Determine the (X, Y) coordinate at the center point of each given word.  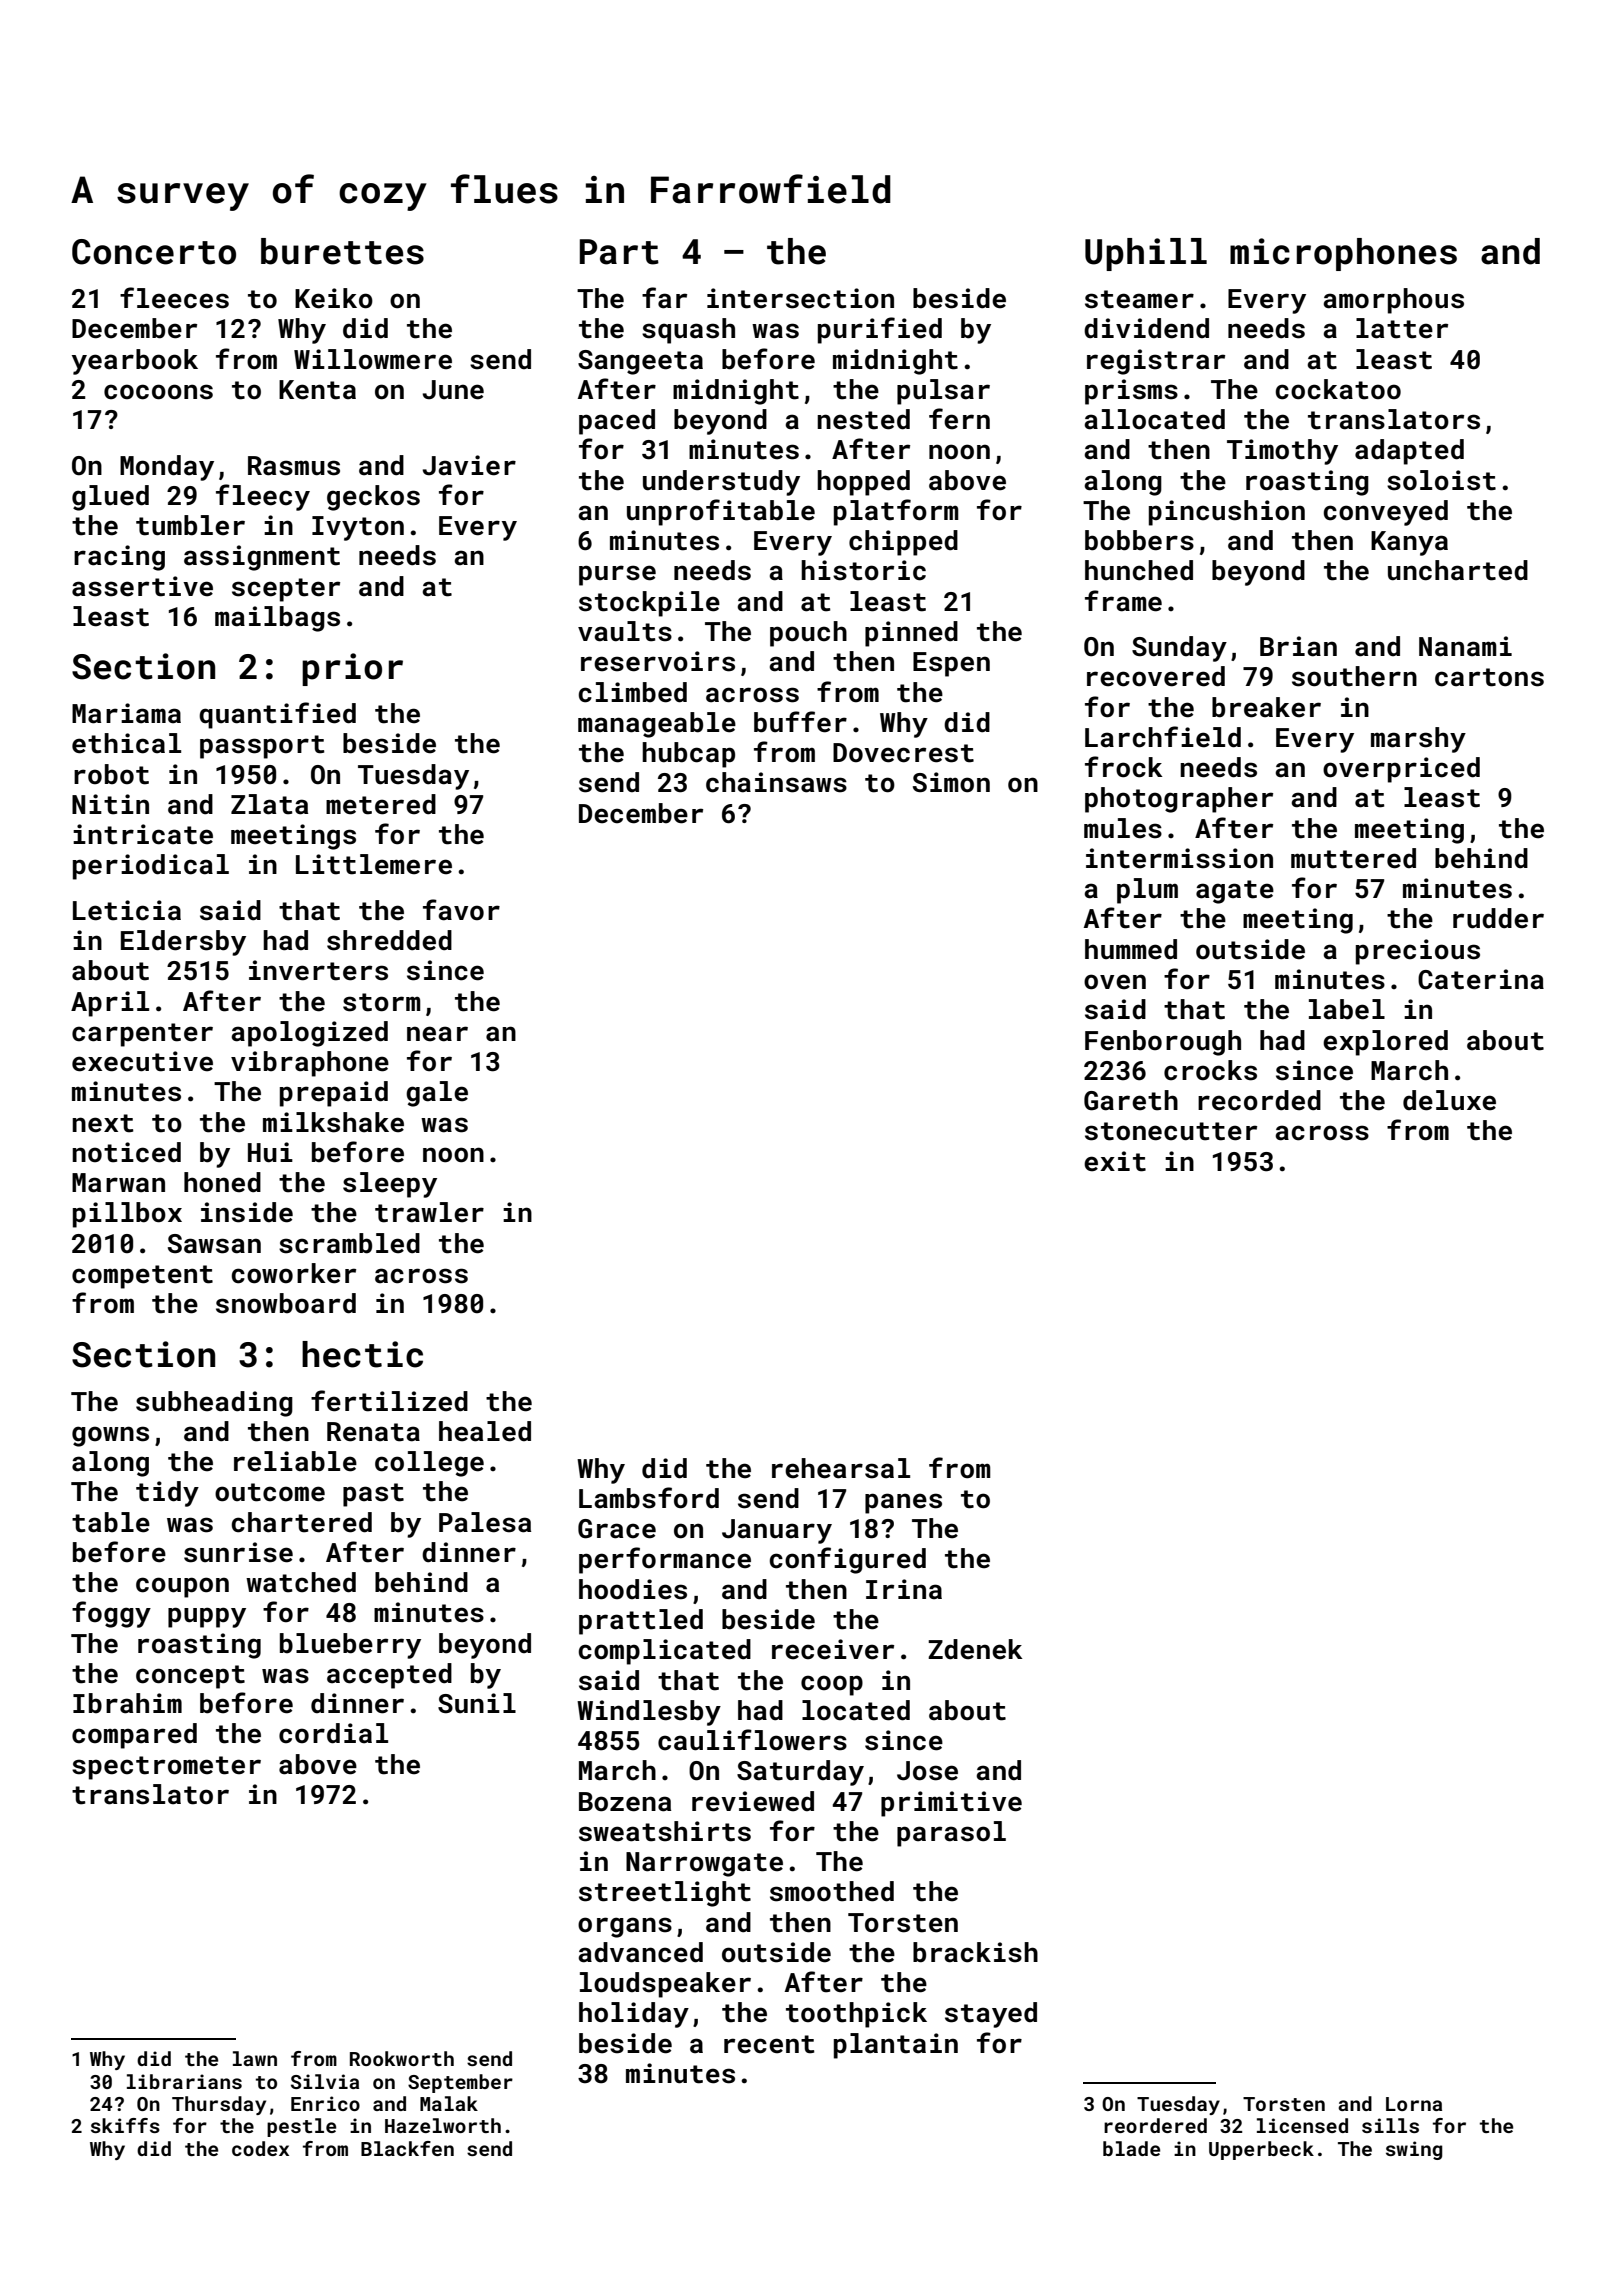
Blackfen (407, 2148)
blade (1131, 2148)
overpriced (1401, 770)
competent (142, 1277)
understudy (721, 483)
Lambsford (649, 1498)
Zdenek (975, 1649)
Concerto (154, 252)
